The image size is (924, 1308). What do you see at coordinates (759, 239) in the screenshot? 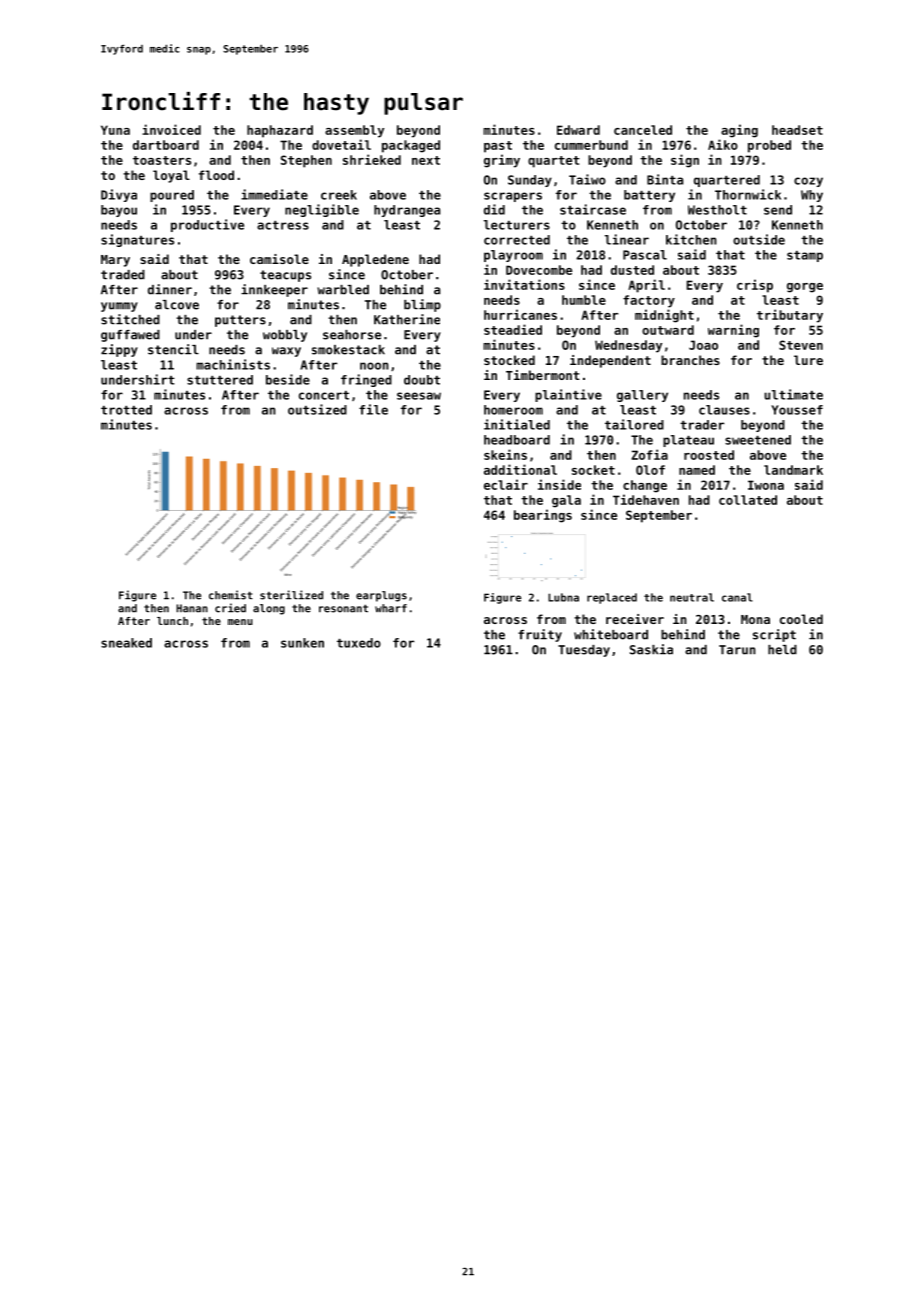
I see `outside` at bounding box center [759, 239].
